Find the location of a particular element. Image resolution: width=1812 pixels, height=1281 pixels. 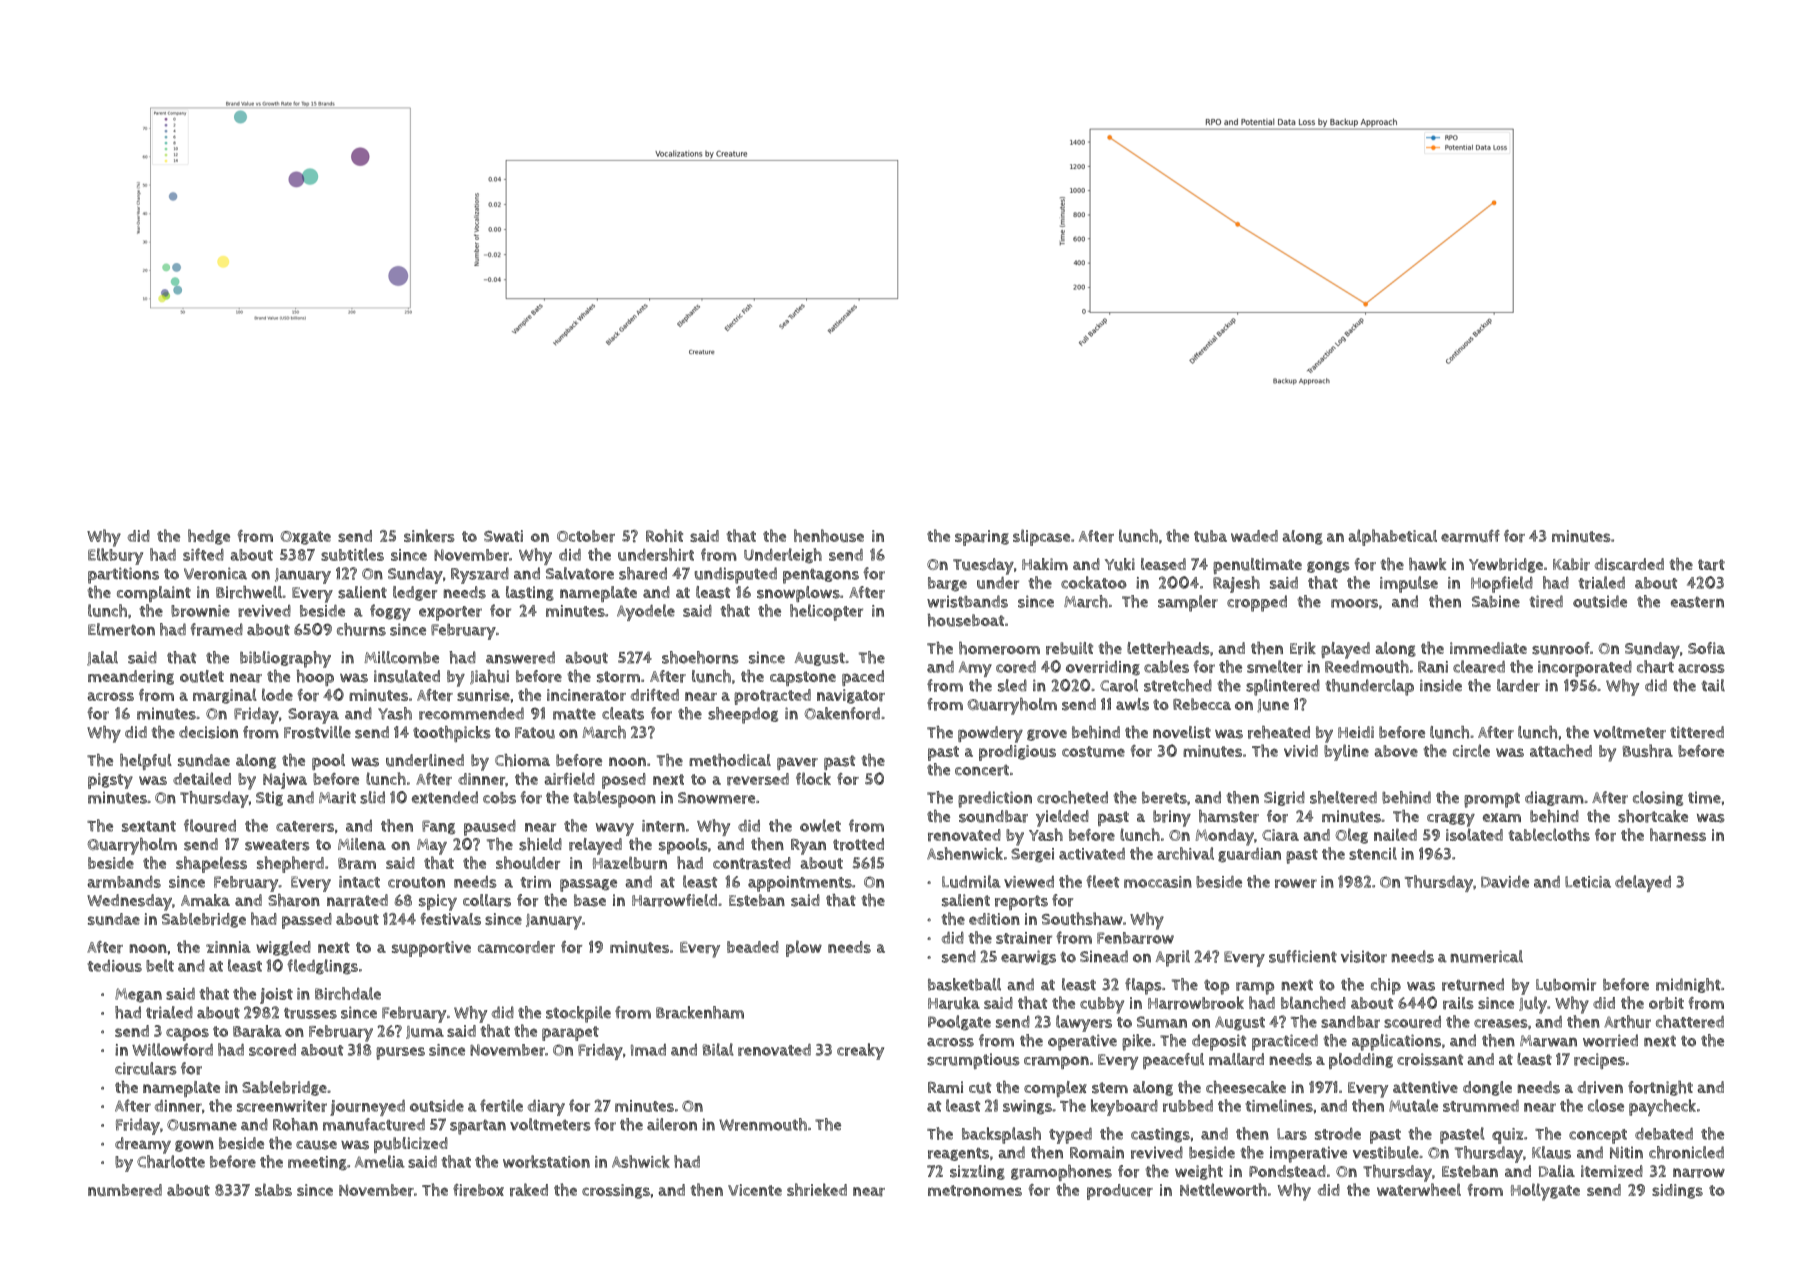

powdery is located at coordinates (990, 734).
